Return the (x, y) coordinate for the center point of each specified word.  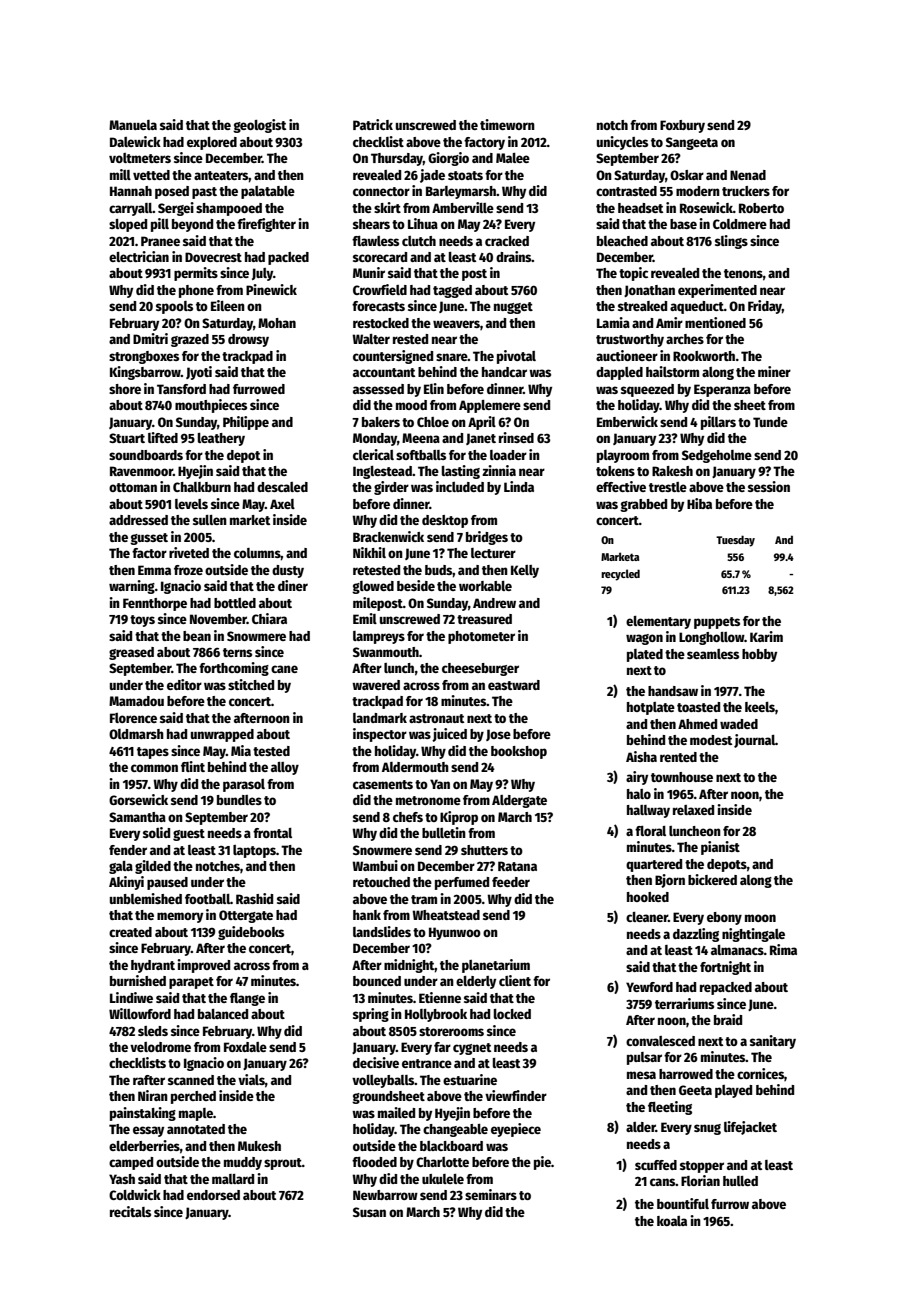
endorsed (213, 1195)
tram (424, 899)
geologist (259, 126)
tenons (743, 273)
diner (293, 585)
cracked (507, 241)
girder (391, 488)
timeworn (507, 124)
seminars (491, 1194)
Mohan (277, 323)
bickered (712, 879)
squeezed (647, 390)
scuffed (656, 1165)
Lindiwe (131, 997)
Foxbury (682, 126)
